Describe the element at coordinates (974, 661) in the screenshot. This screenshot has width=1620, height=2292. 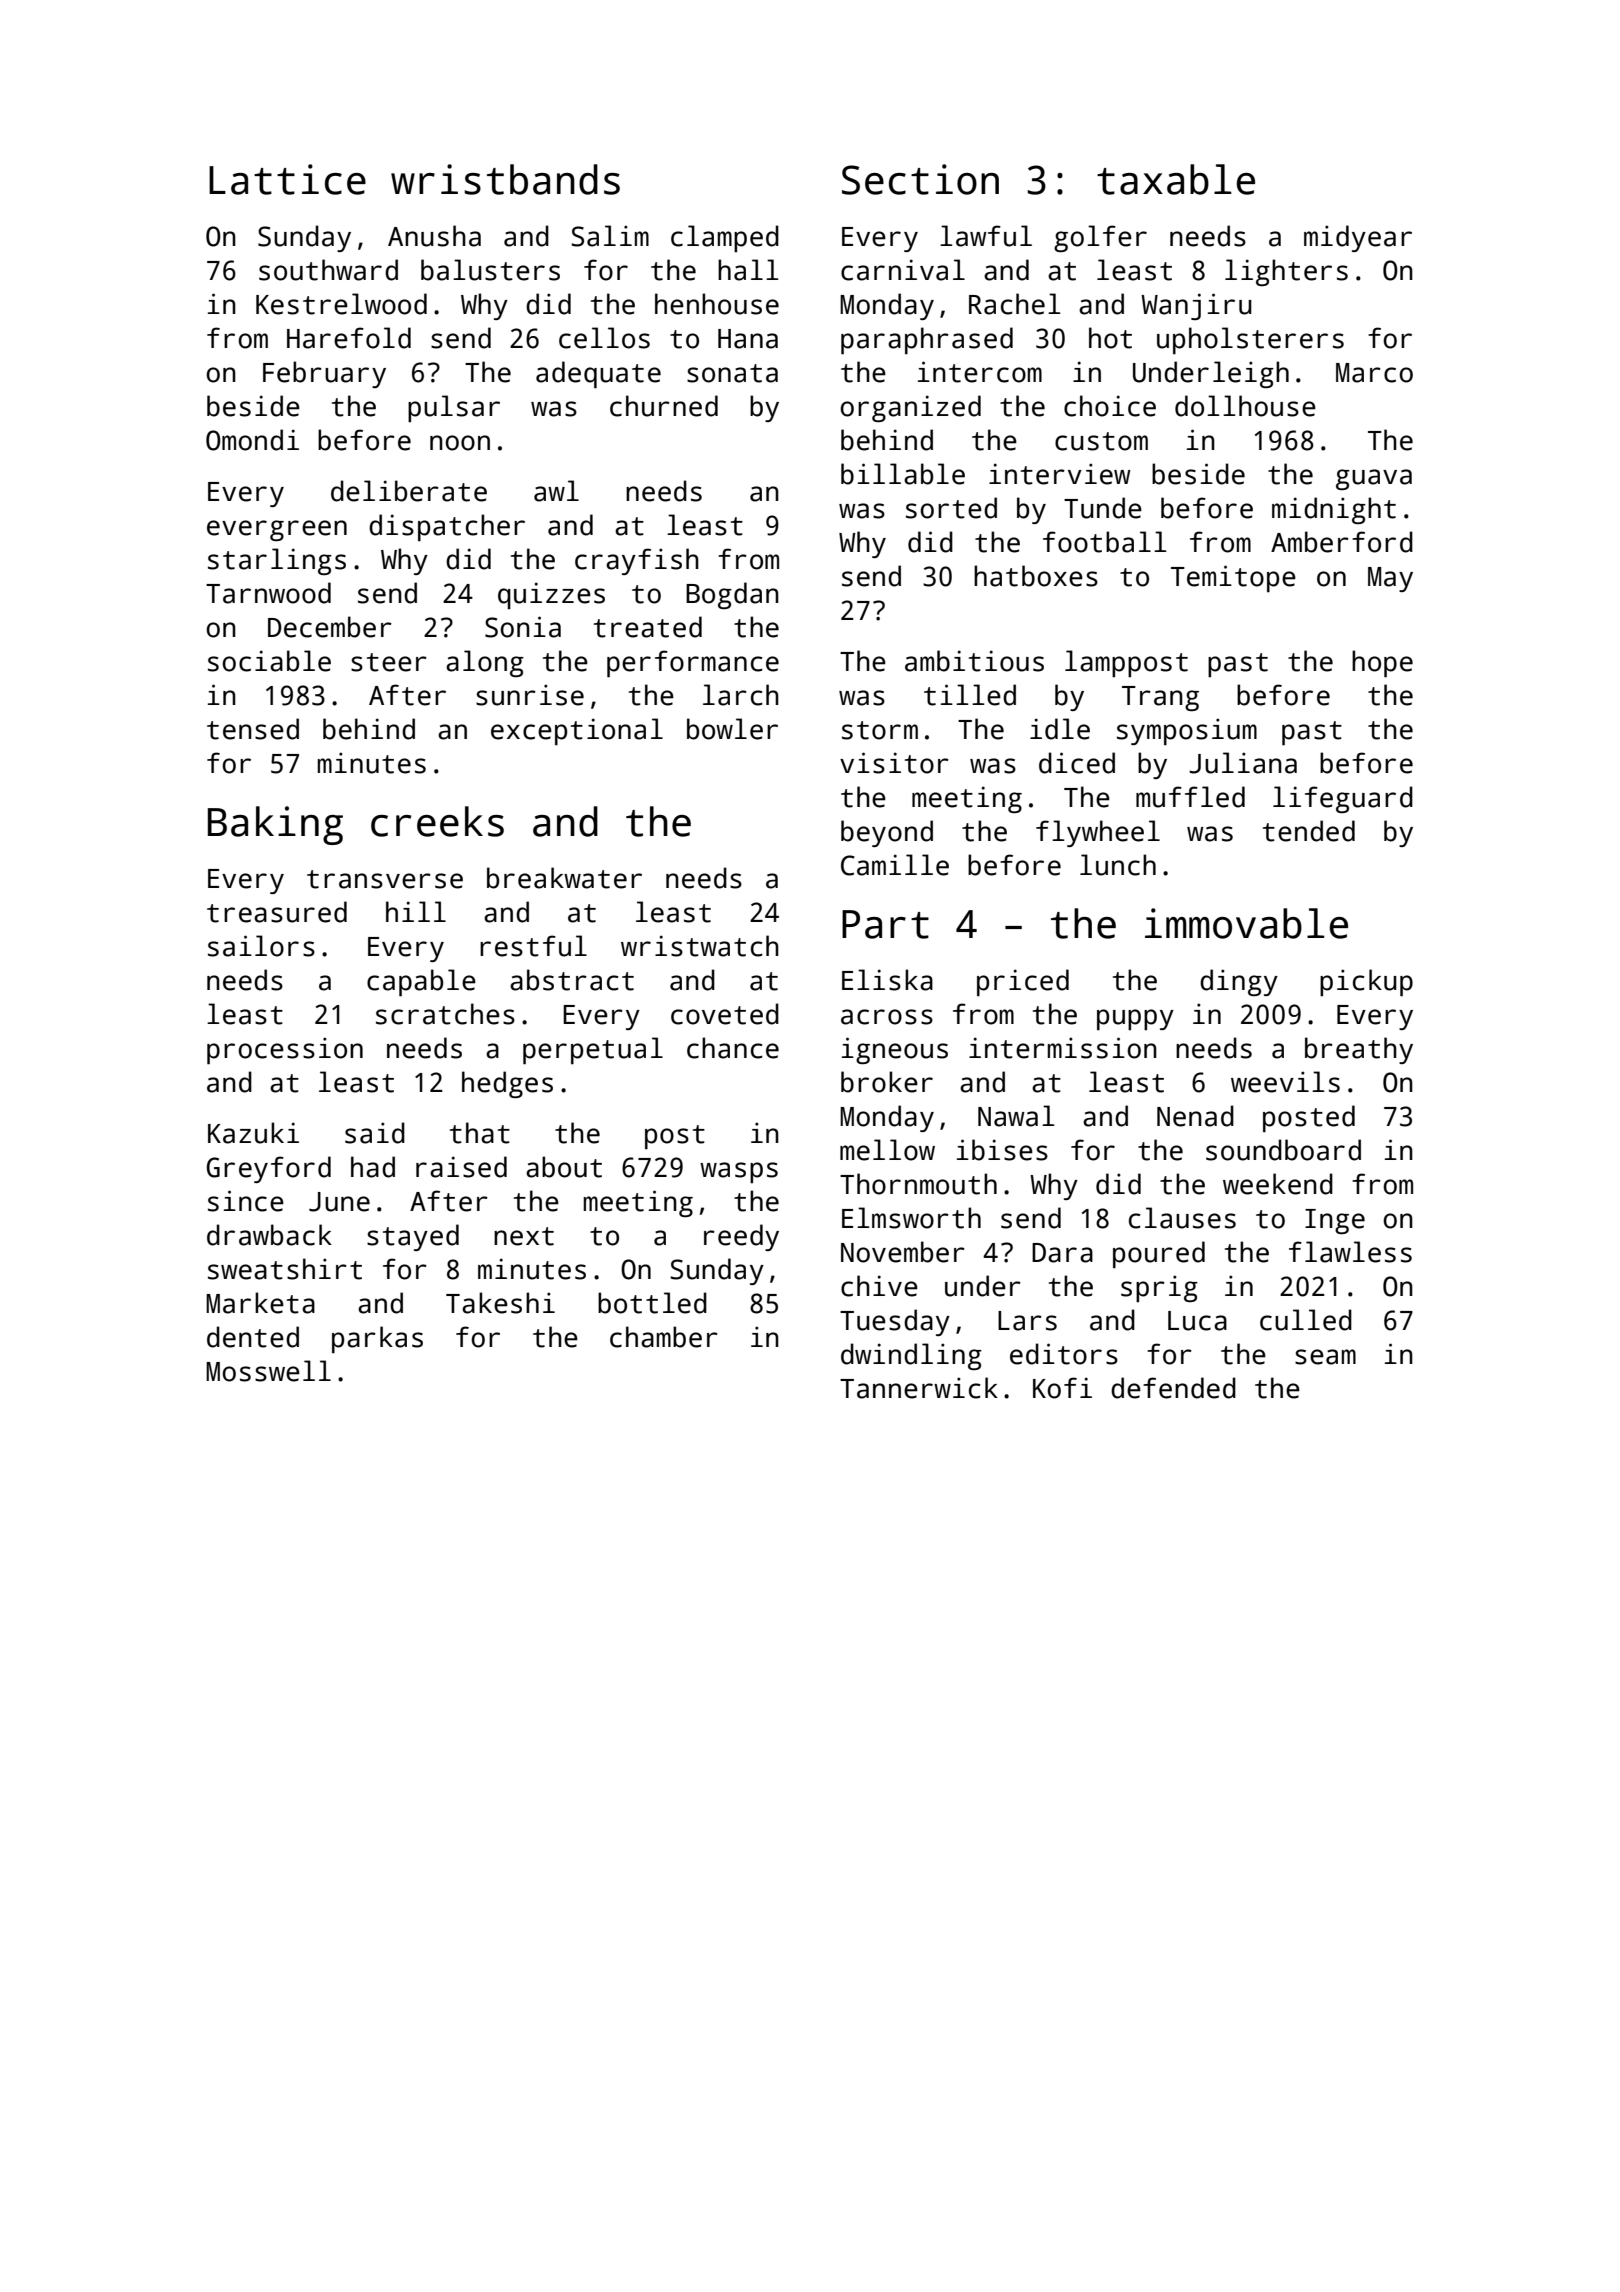
I see `ambitious` at that location.
